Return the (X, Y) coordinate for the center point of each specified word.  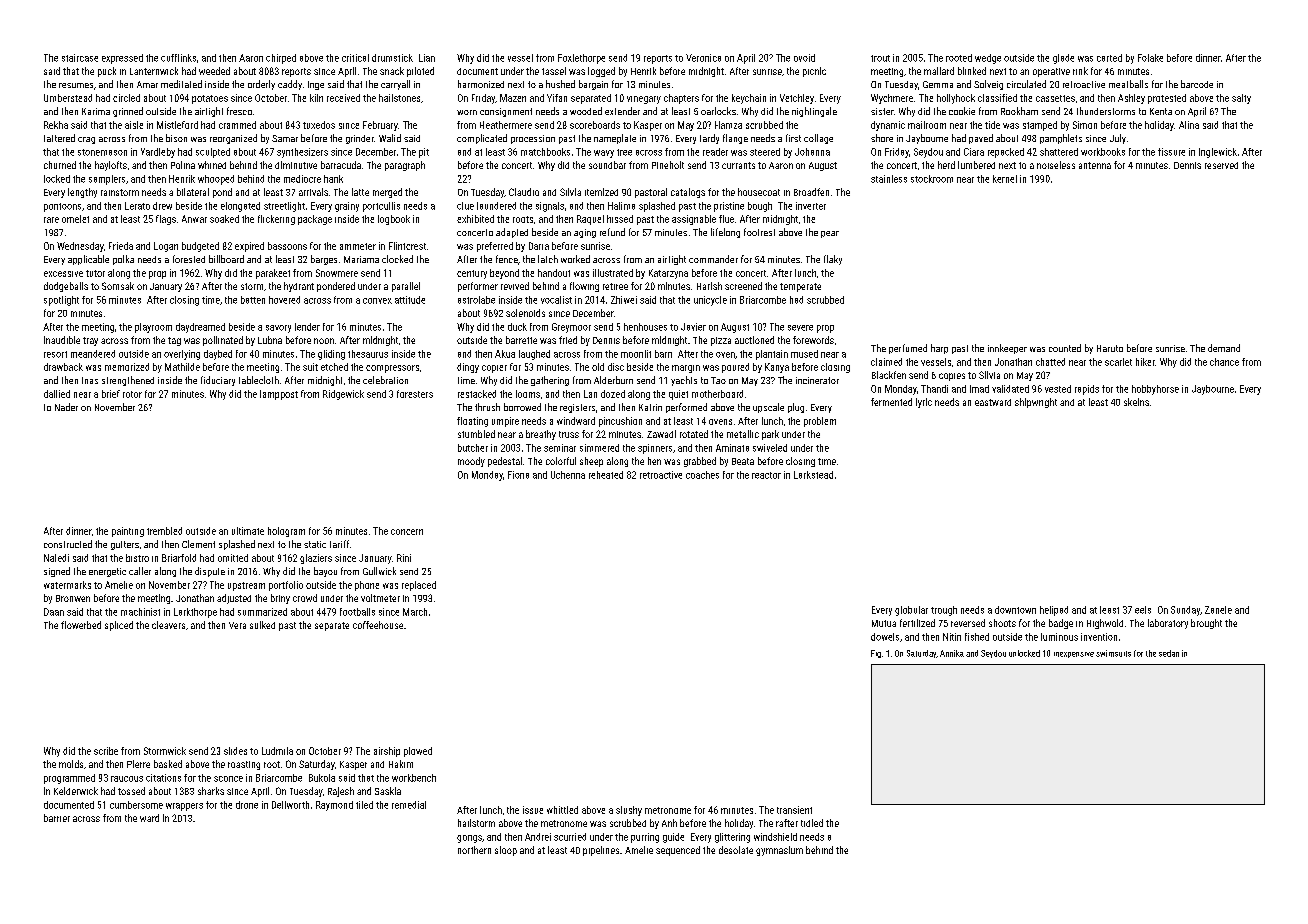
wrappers (184, 807)
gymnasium (779, 851)
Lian (427, 58)
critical (355, 58)
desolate (736, 850)
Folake (1150, 58)
